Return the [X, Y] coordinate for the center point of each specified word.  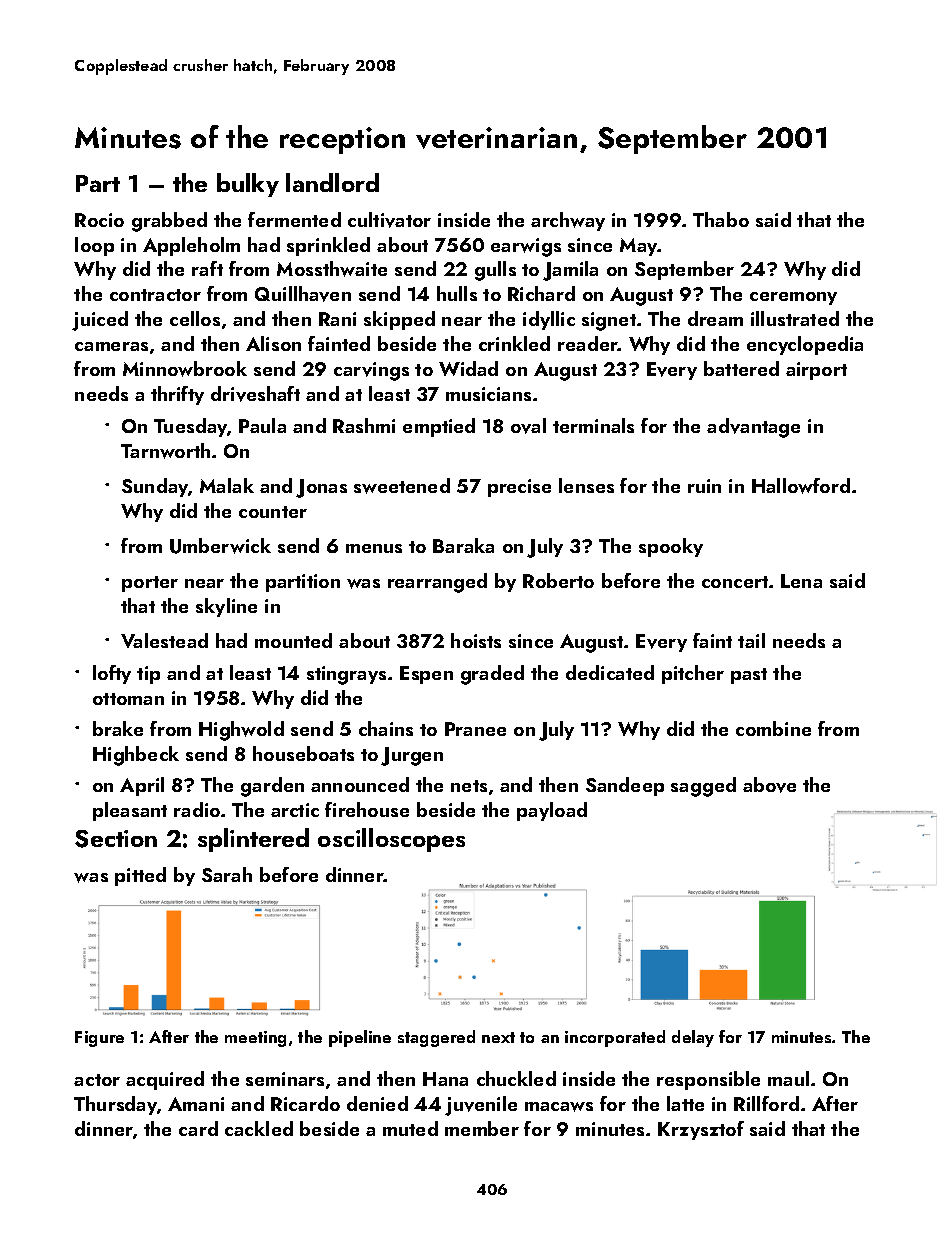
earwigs [526, 247]
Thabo [721, 219]
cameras [111, 346]
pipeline [360, 1038]
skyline [226, 607]
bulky [248, 185]
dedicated [610, 672]
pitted [140, 876]
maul [788, 1078]
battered [741, 368]
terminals [593, 425]
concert [735, 582]
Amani [196, 1104]
